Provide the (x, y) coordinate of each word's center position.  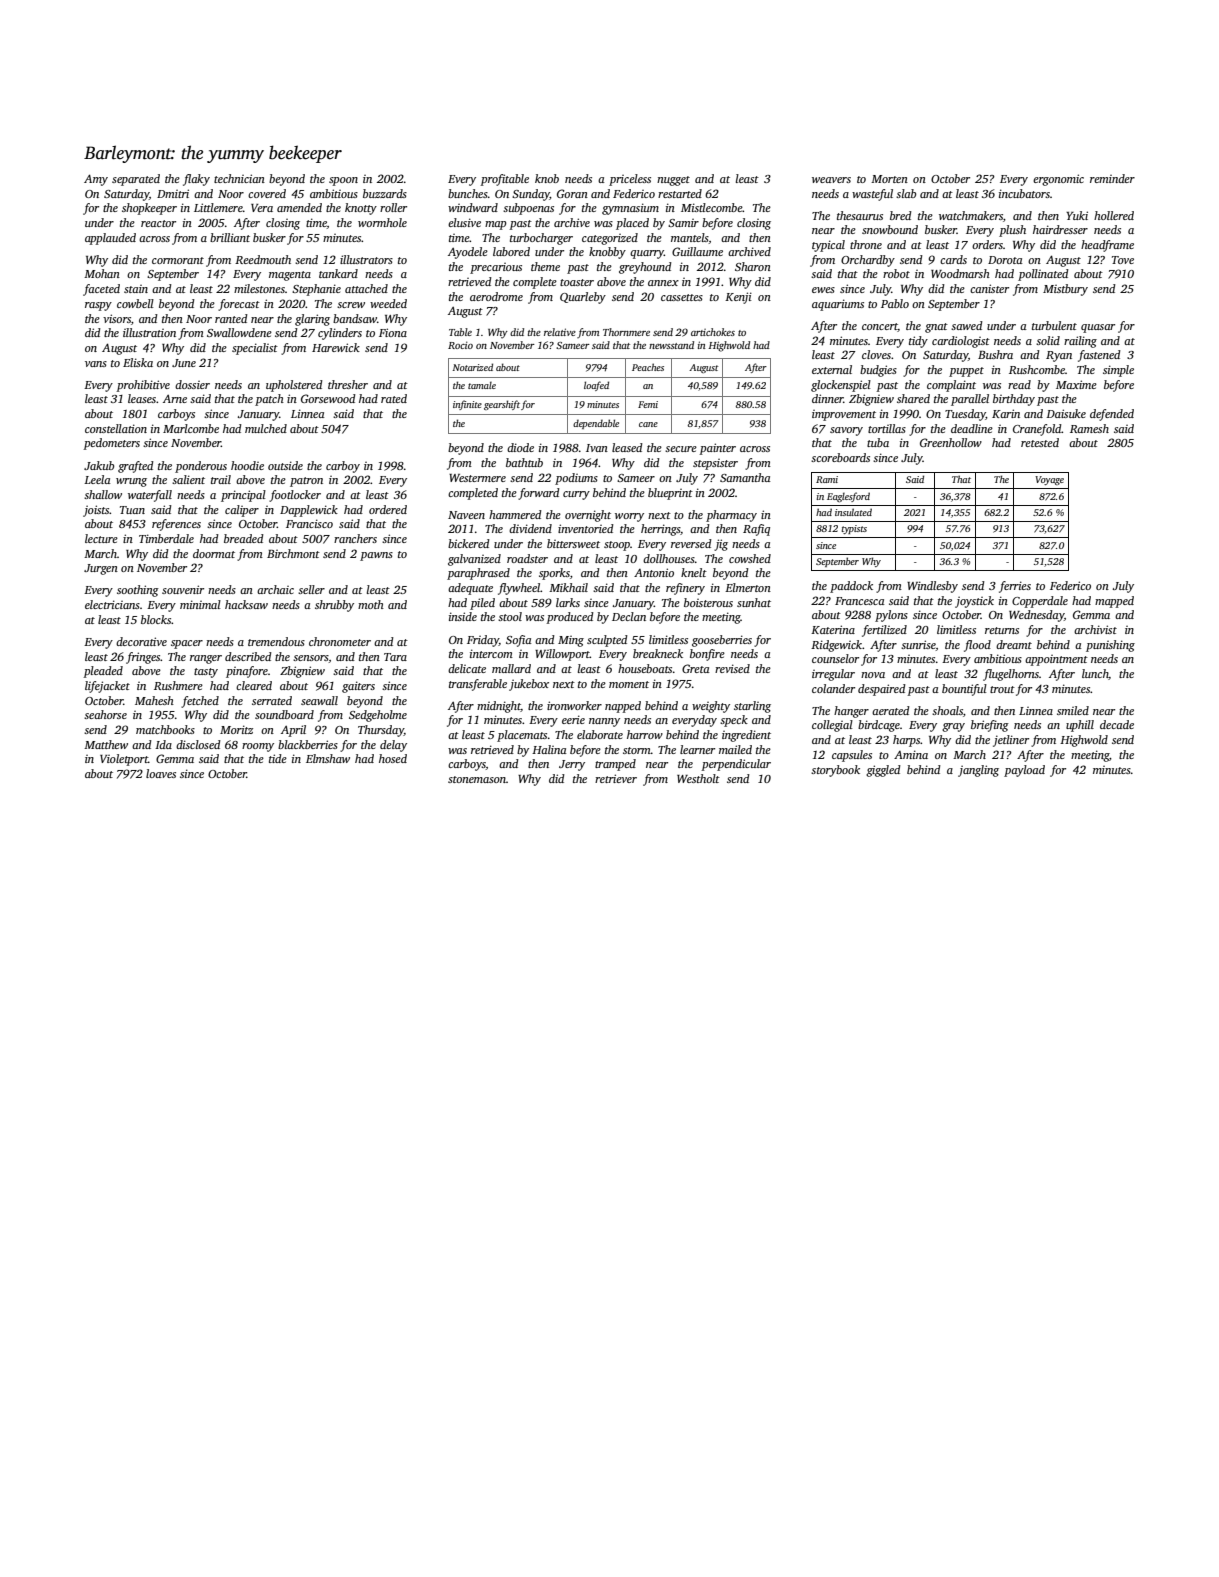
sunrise (918, 645)
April (293, 731)
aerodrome (496, 296)
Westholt (698, 778)
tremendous (276, 641)
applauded (110, 239)
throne (866, 244)
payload (1024, 771)
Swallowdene (239, 332)
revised (732, 668)
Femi (648, 404)
